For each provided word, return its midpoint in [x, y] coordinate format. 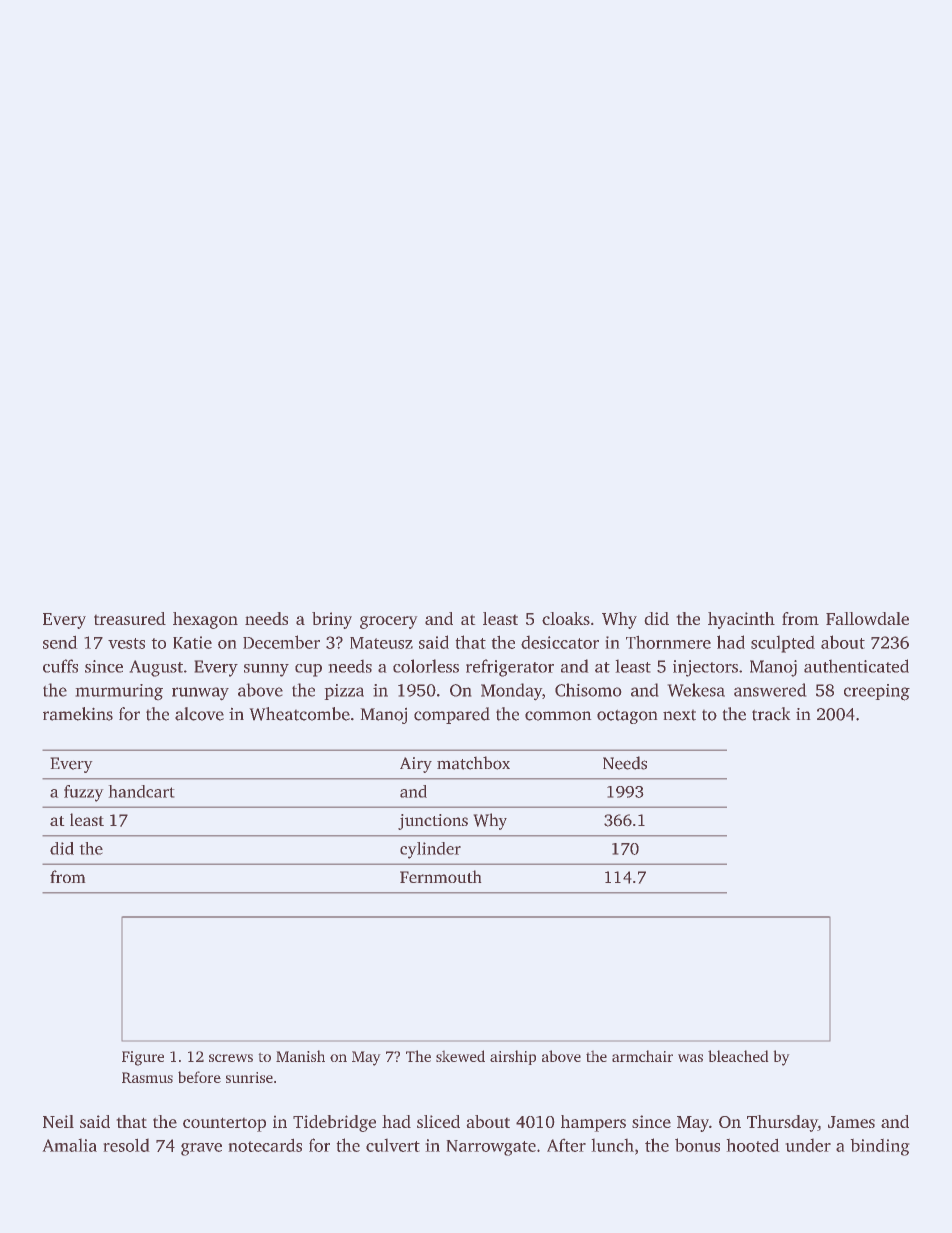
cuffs [60, 666]
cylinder [430, 850]
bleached [738, 1056]
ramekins [78, 714]
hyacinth [741, 620]
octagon [627, 716]
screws [231, 1058]
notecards [265, 1145]
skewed [460, 1056]
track [771, 714]
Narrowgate [491, 1148]
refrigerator [510, 668]
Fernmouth [441, 876]
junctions [433, 822]
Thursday [782, 1123]
